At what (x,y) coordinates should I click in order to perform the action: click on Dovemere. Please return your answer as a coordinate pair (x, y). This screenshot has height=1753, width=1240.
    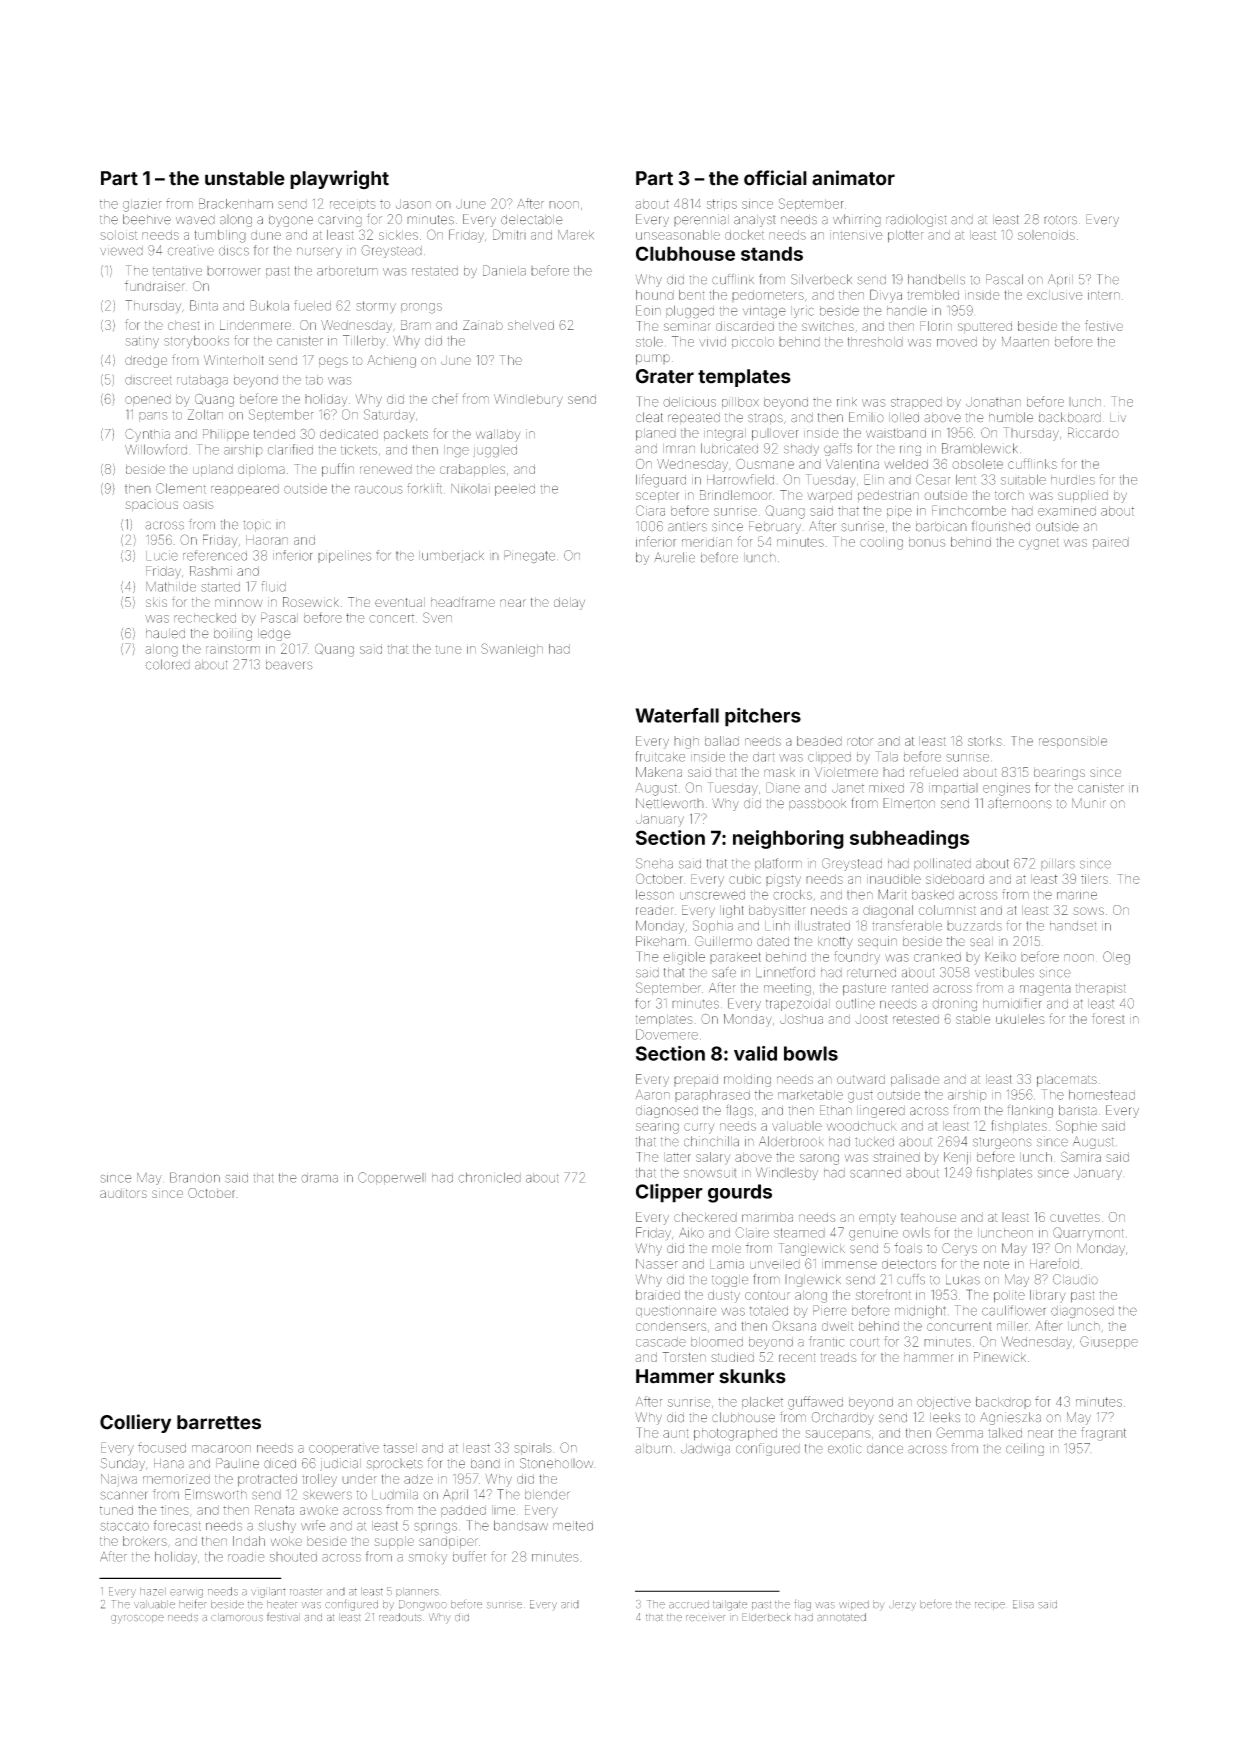
    Looking at the image, I should click on (667, 1034).
